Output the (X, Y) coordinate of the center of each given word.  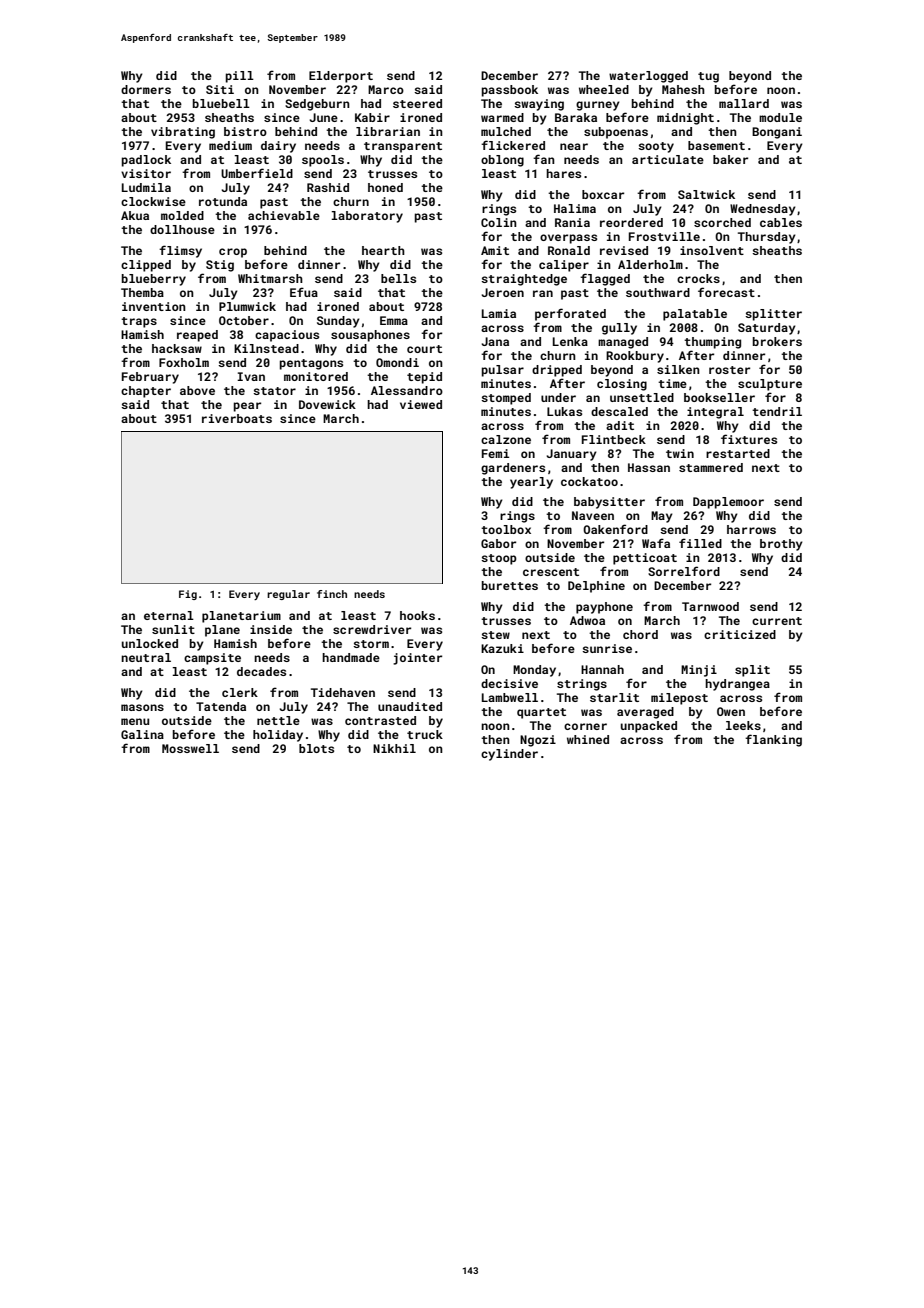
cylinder (509, 755)
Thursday (767, 238)
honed (385, 187)
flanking (773, 740)
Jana (495, 341)
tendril (777, 411)
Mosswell (190, 748)
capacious (287, 336)
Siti (220, 89)
